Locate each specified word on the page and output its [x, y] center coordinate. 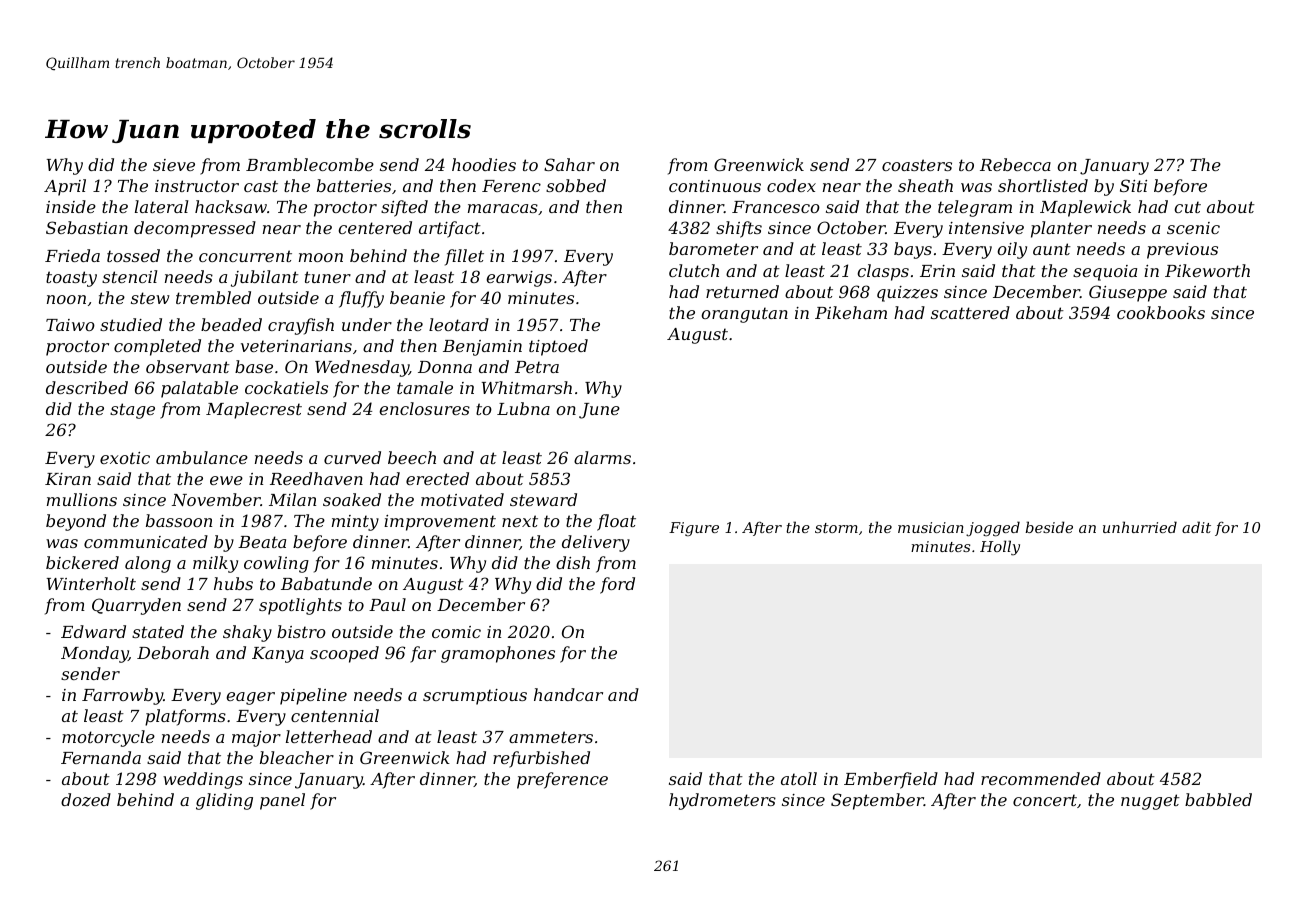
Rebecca [1015, 164]
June [599, 411]
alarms [602, 457]
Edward [93, 631]
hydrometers [722, 801]
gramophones [498, 654]
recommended [1041, 778]
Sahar [569, 164]
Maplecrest [254, 410]
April [65, 187]
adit [1196, 527]
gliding [224, 801]
